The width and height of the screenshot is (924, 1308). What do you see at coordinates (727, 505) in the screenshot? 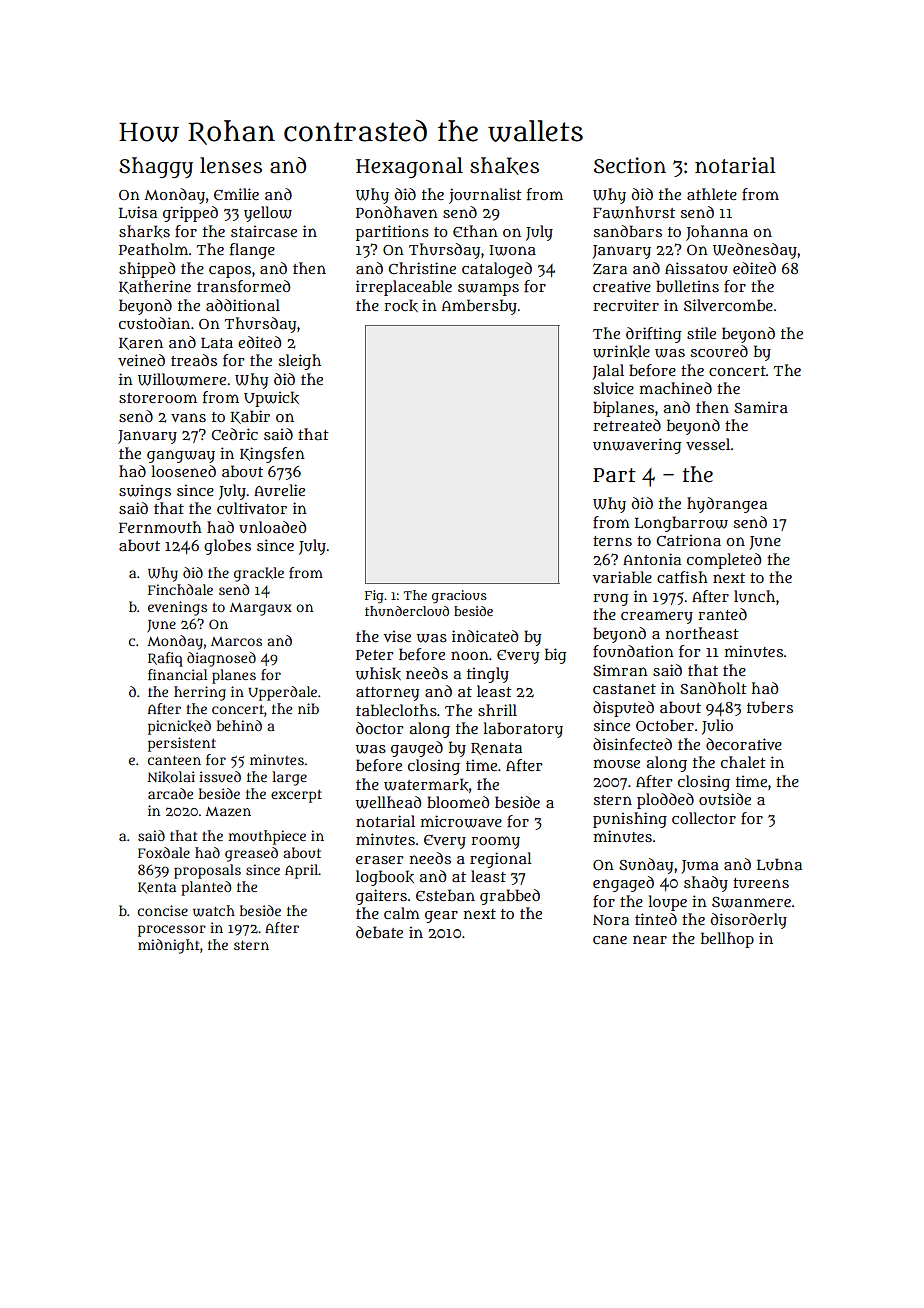
I see `hydrangea` at bounding box center [727, 505].
